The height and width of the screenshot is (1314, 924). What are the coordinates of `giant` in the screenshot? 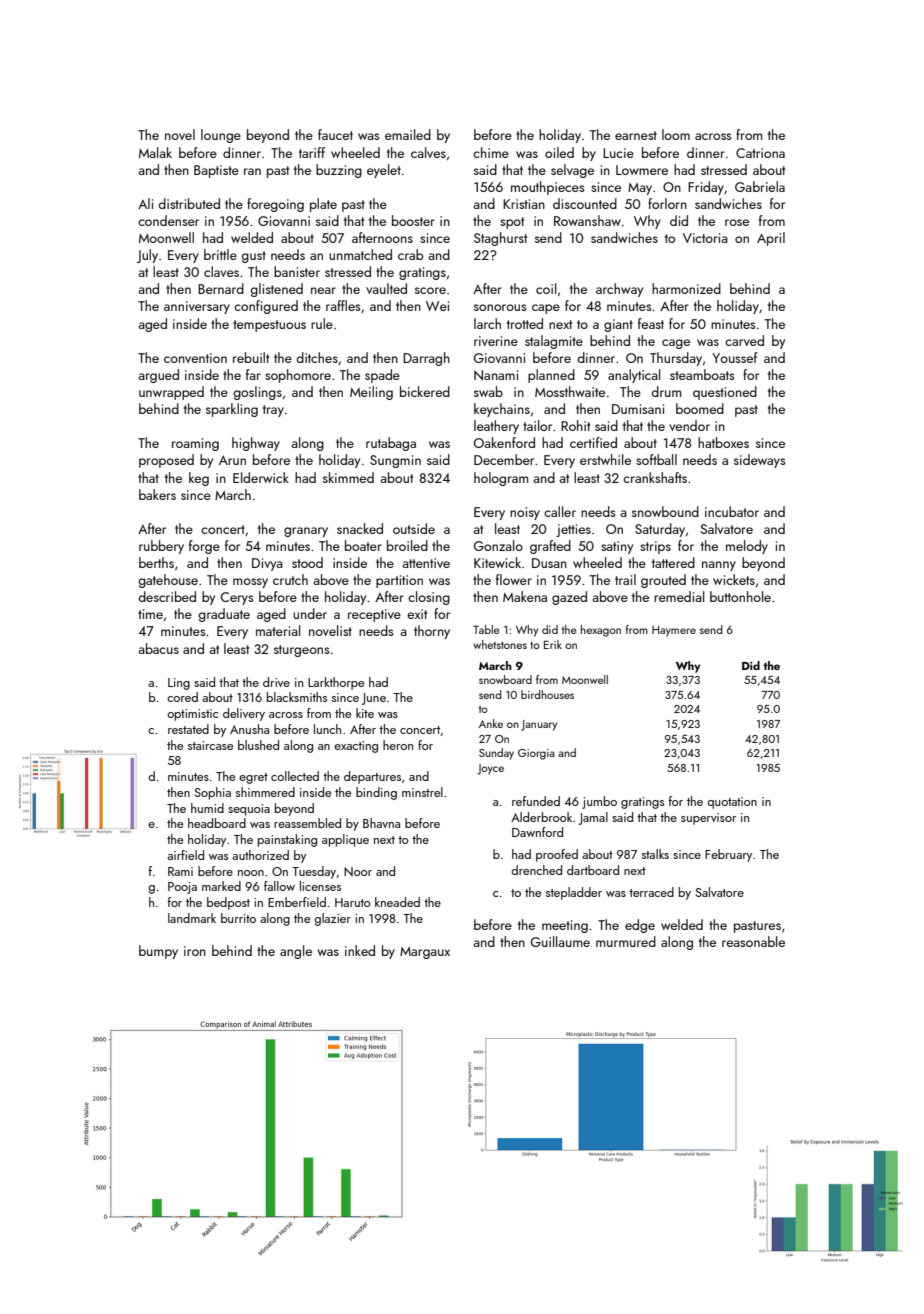 It's located at (618, 325).
